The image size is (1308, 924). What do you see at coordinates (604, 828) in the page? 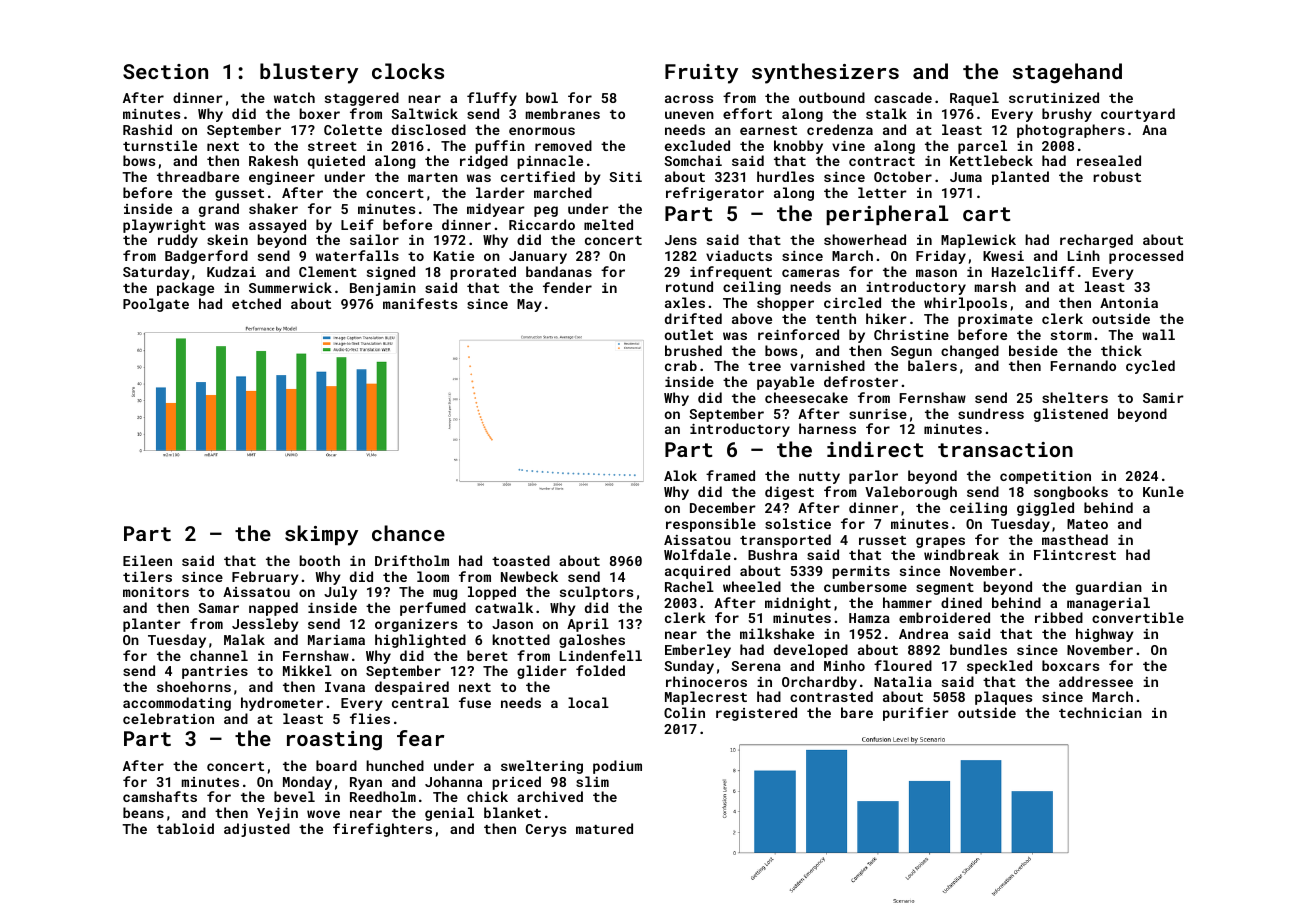
I see `matured` at bounding box center [604, 828].
